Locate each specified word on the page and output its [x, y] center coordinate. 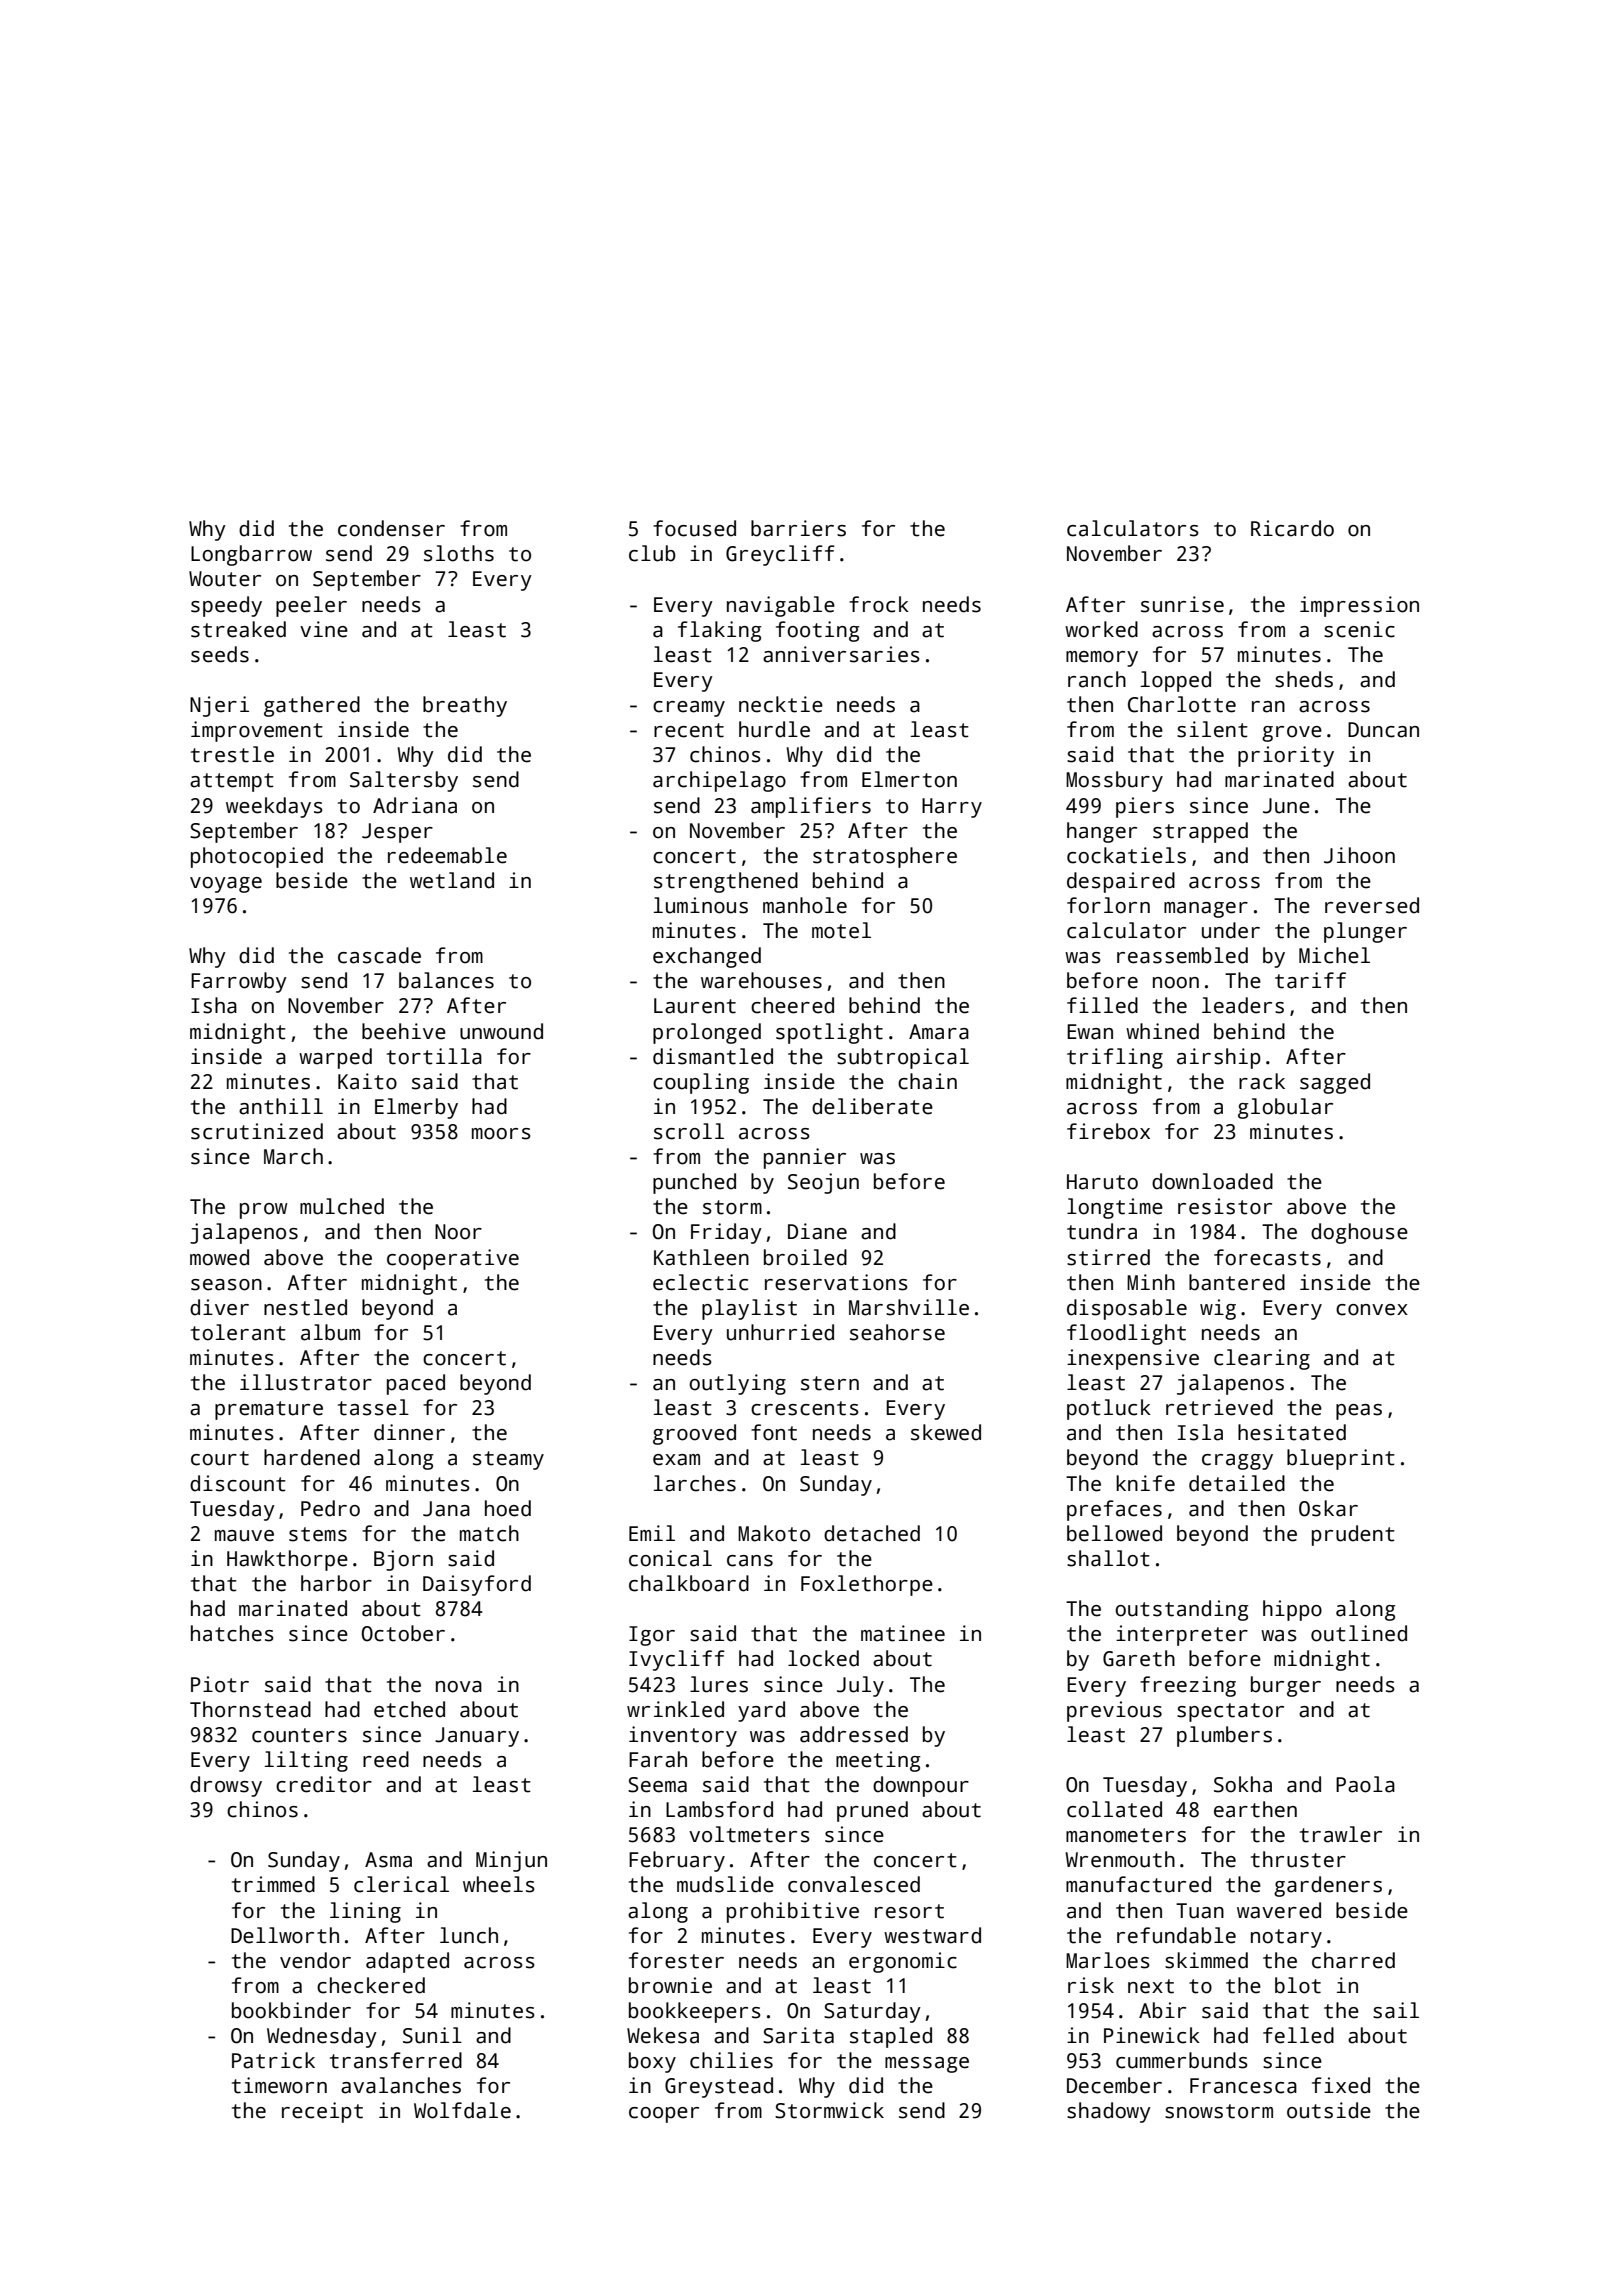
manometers [1126, 1835]
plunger [1365, 932]
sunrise [1182, 604]
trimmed [273, 1884]
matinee [903, 1633]
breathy [465, 706]
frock [879, 604]
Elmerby [416, 1108]
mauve [244, 1536]
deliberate [872, 1106]
